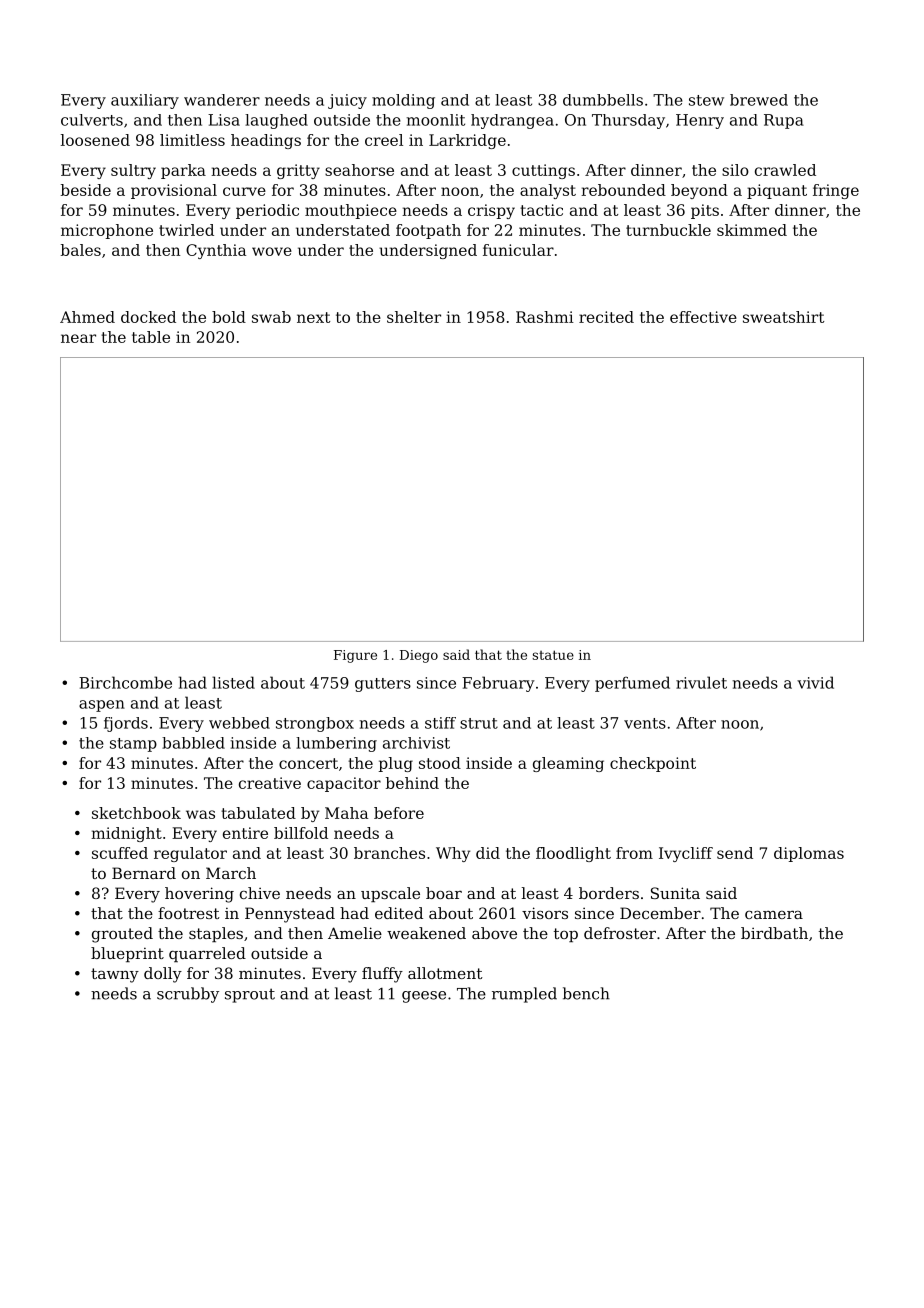 Image resolution: width=924 pixels, height=1308 pixels. What do you see at coordinates (125, 682) in the screenshot?
I see `Birchcombe` at bounding box center [125, 682].
